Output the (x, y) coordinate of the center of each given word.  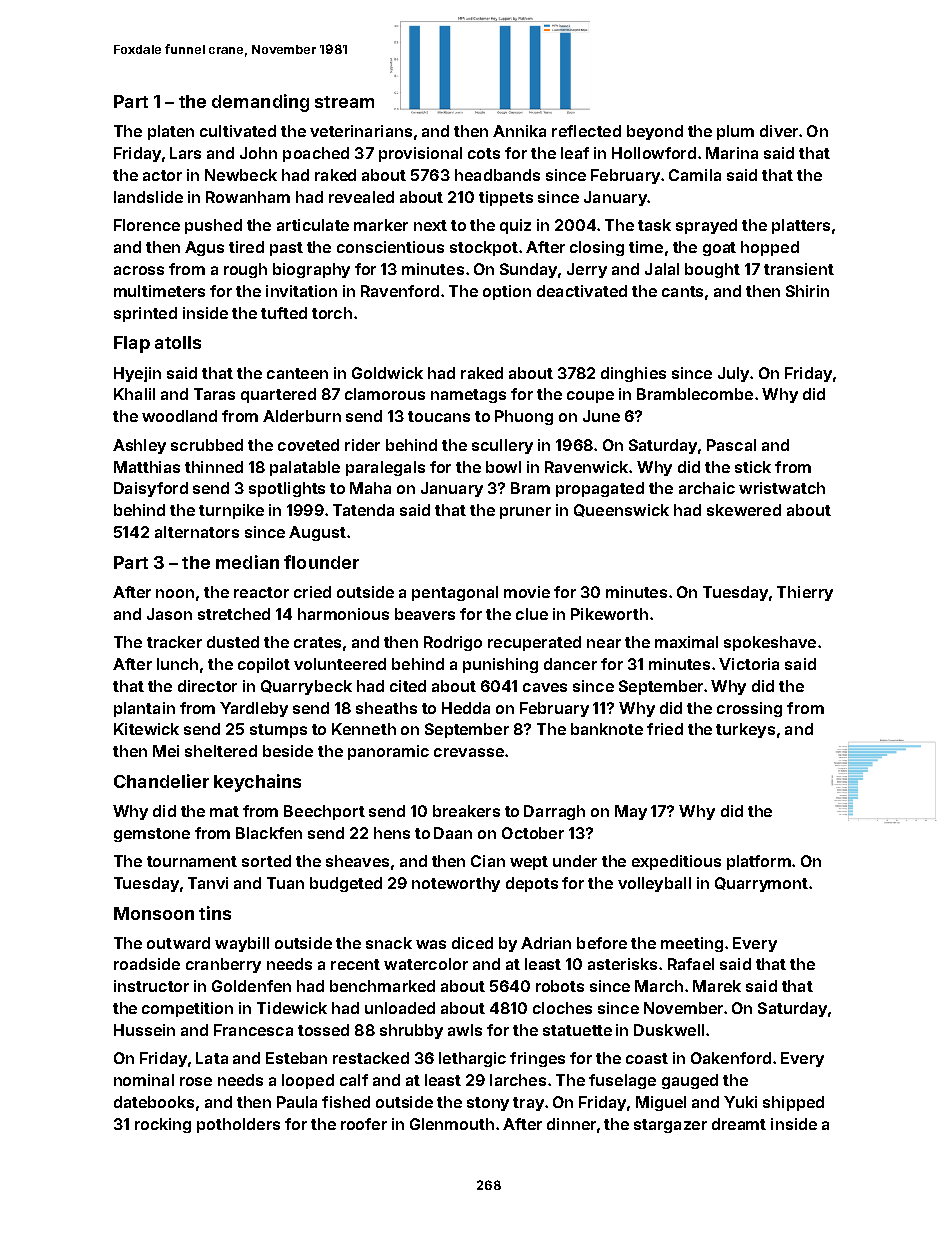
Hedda (466, 708)
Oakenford (731, 1058)
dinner (571, 1124)
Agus (204, 248)
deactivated (582, 291)
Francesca (253, 1030)
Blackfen (269, 833)
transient (799, 269)
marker (381, 225)
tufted (284, 313)
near (604, 643)
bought (712, 270)
